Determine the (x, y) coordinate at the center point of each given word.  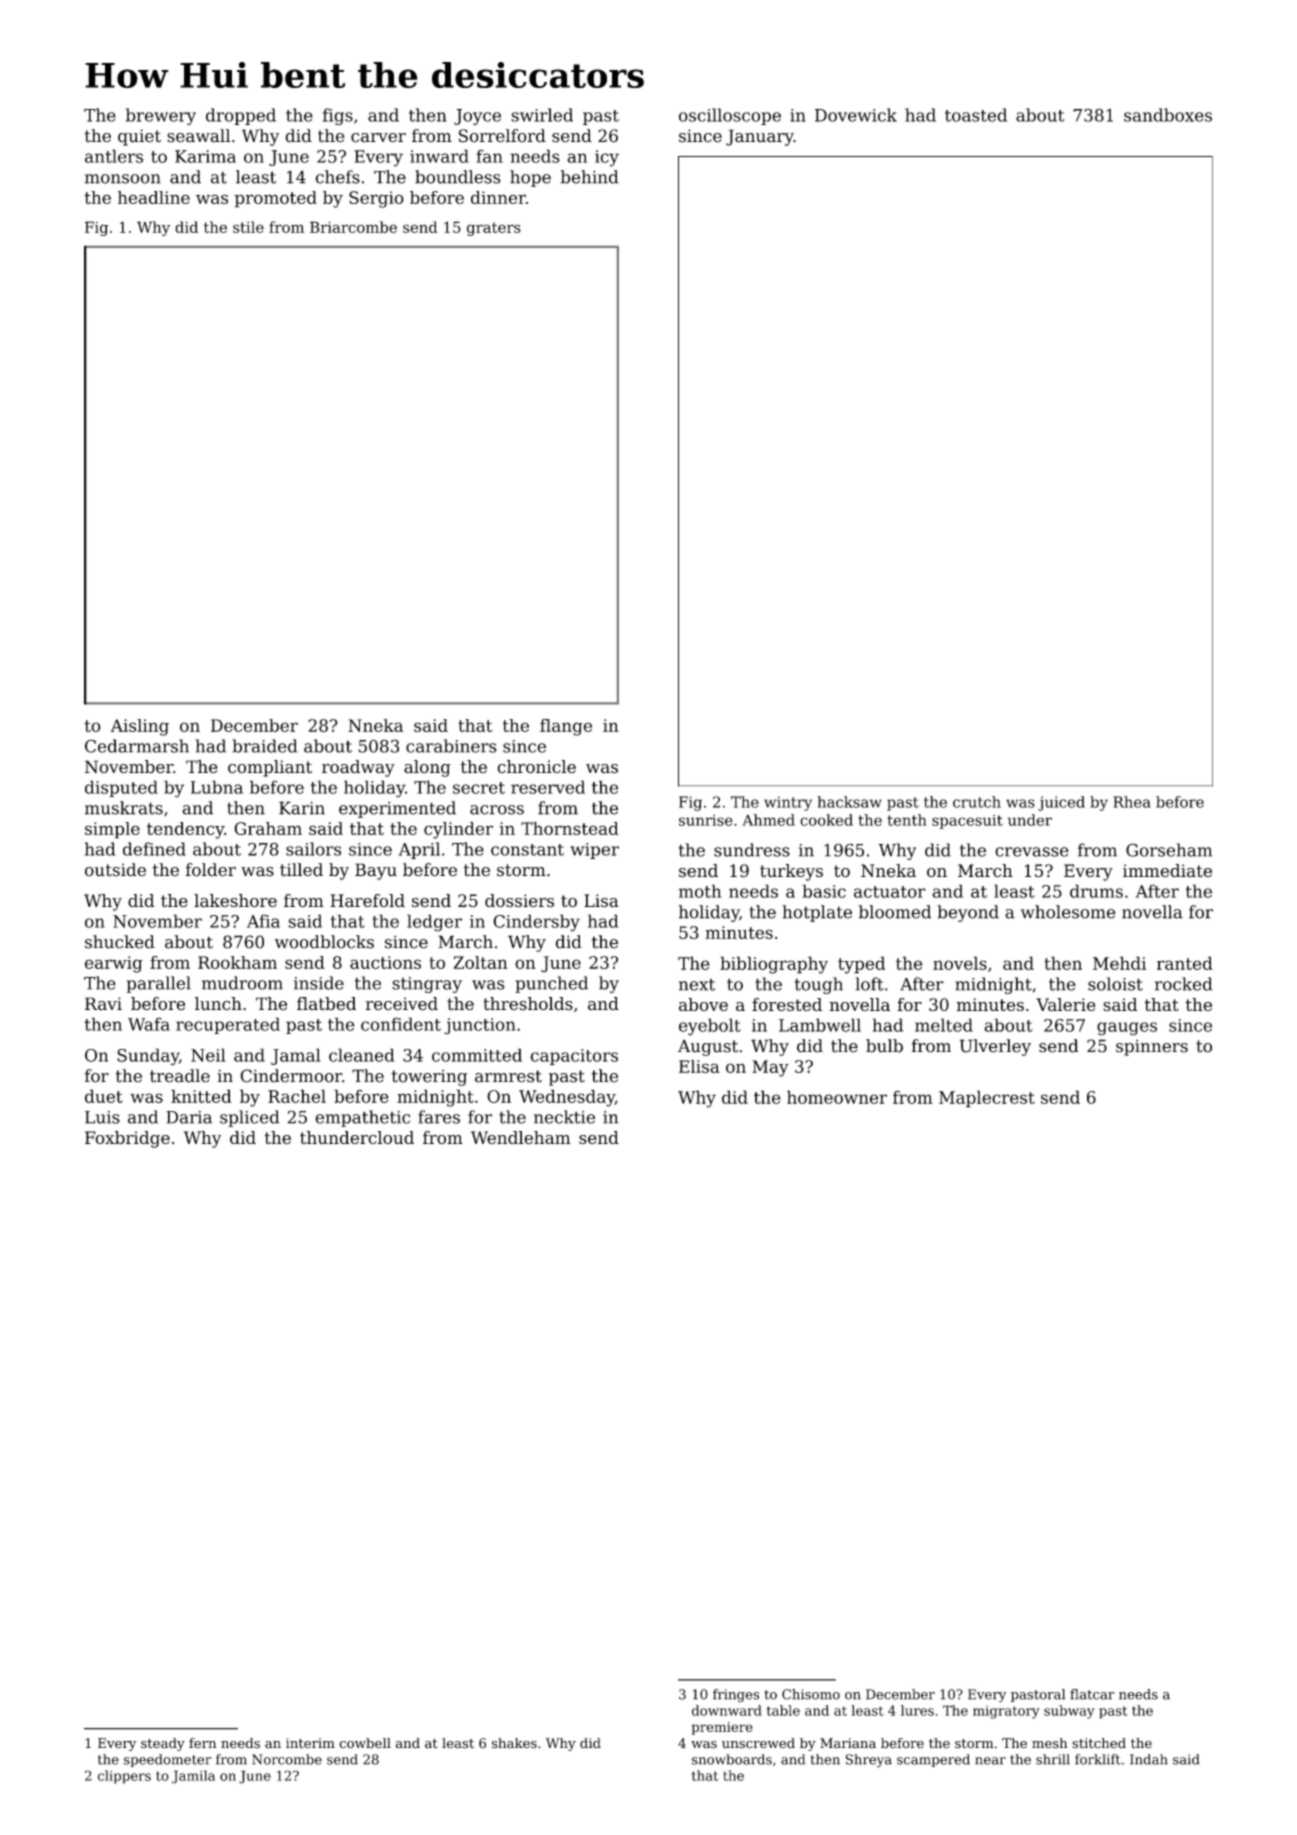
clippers (124, 1777)
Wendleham (521, 1137)
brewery (161, 116)
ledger (434, 923)
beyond (968, 913)
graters (494, 229)
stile (248, 227)
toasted (976, 115)
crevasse (1032, 852)
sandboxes (1168, 115)
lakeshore (235, 901)
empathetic (362, 1118)
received (401, 1004)
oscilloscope (730, 116)
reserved (548, 787)
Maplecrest (987, 1099)
